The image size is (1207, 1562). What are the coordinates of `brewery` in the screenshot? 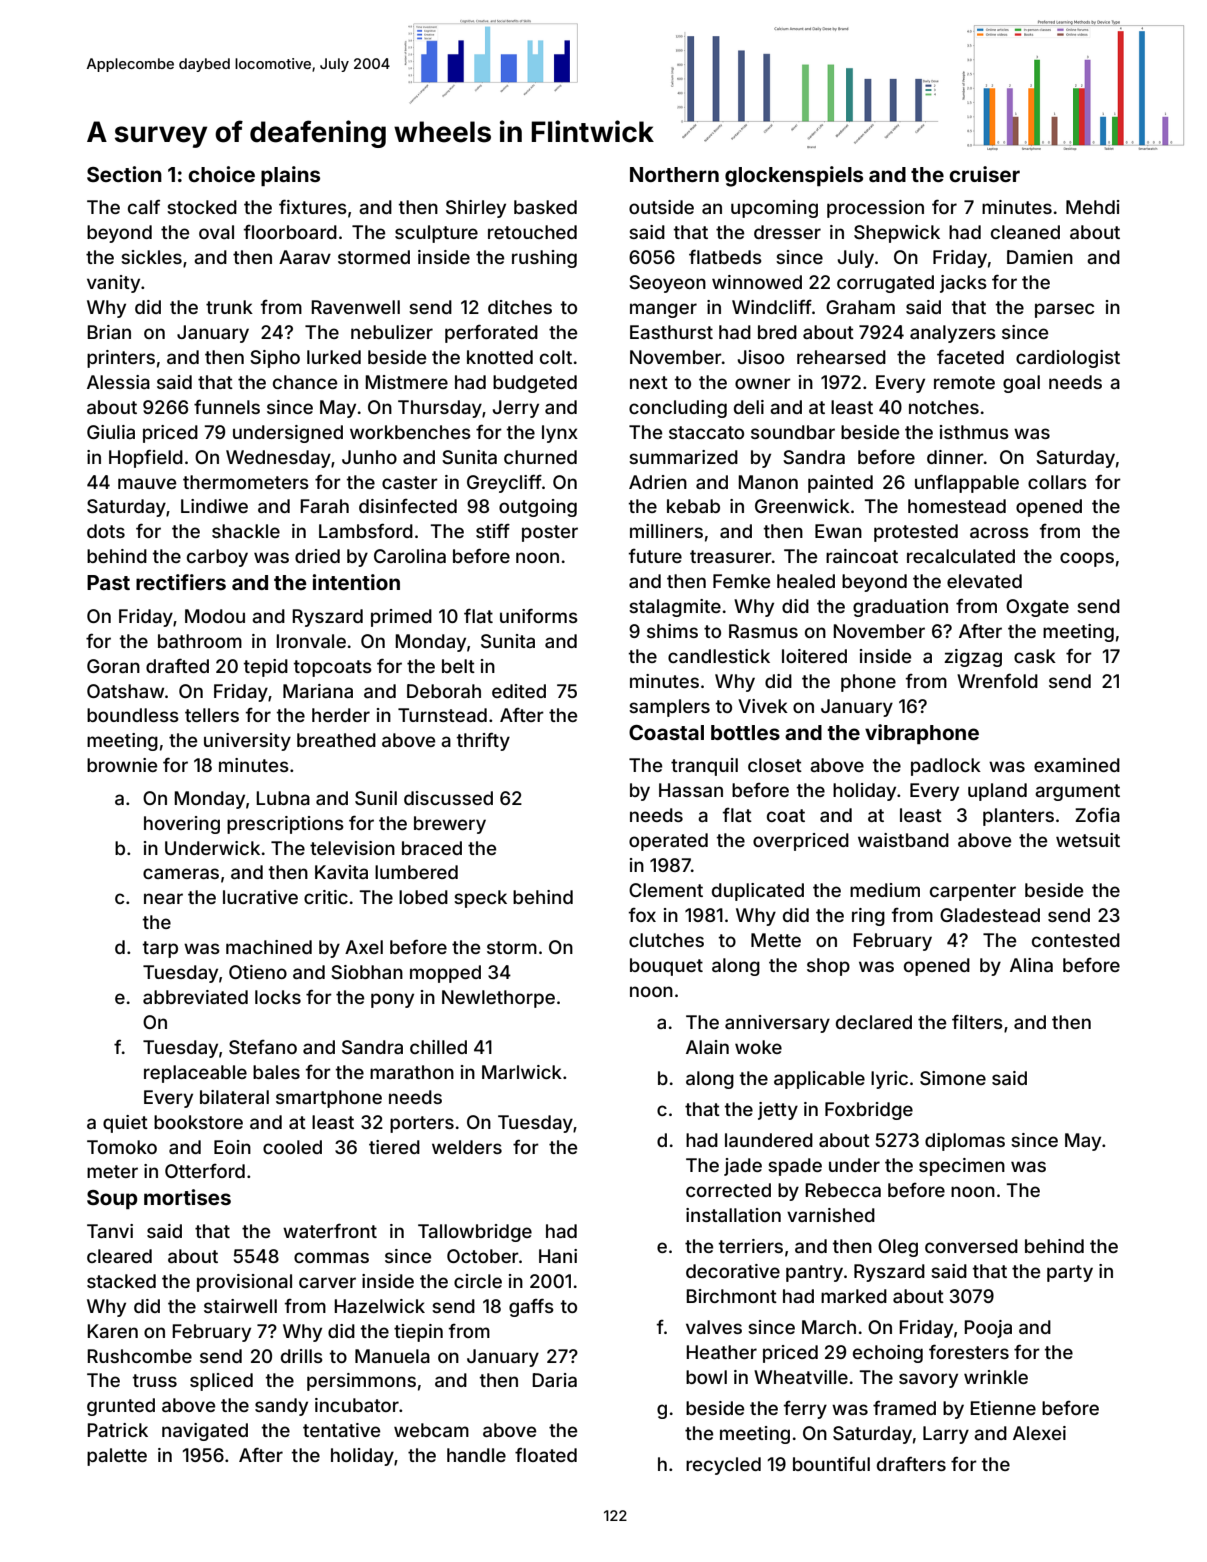 It's located at (450, 825).
